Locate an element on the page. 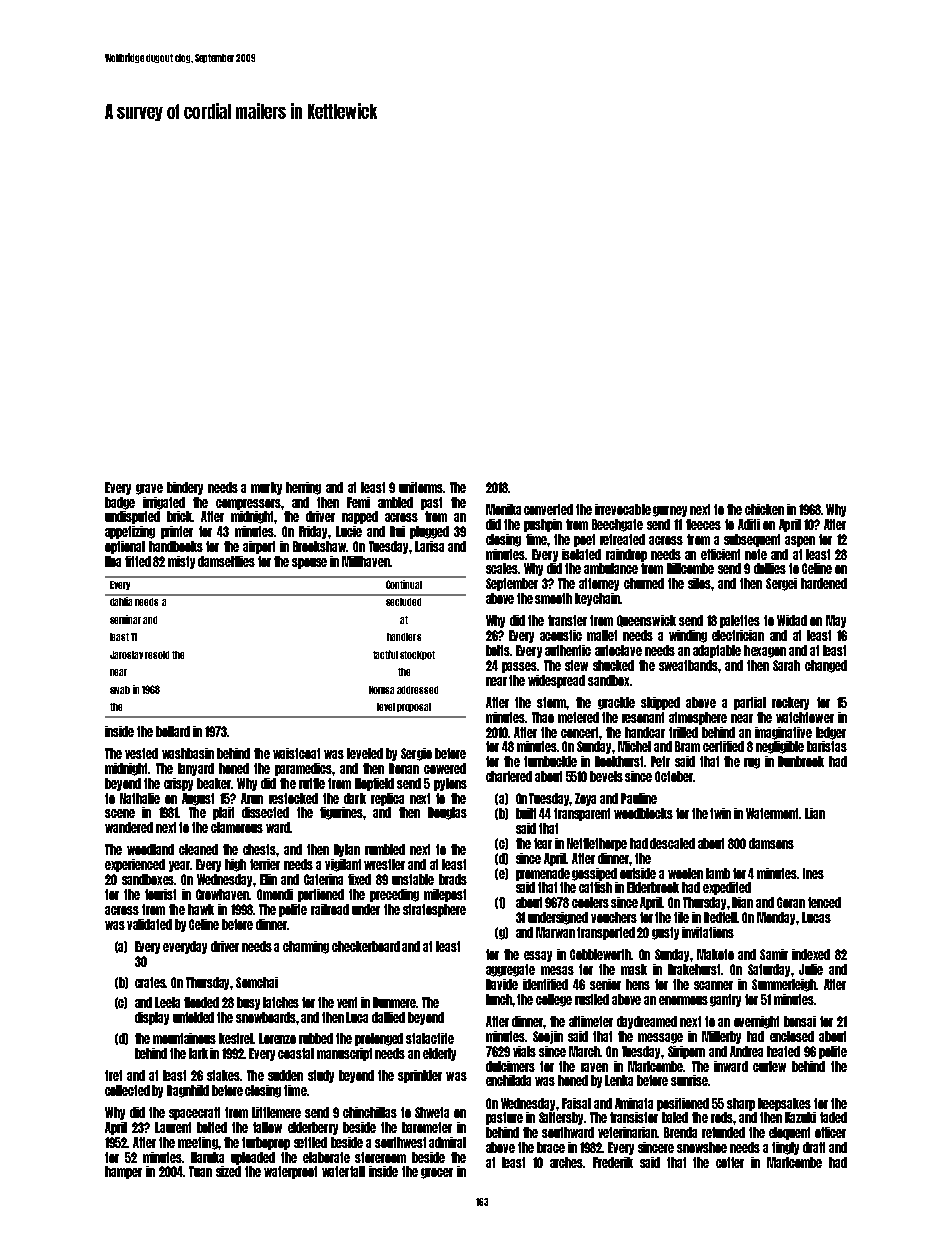 The width and height of the image is (952, 1233). bollard is located at coordinates (173, 731).
